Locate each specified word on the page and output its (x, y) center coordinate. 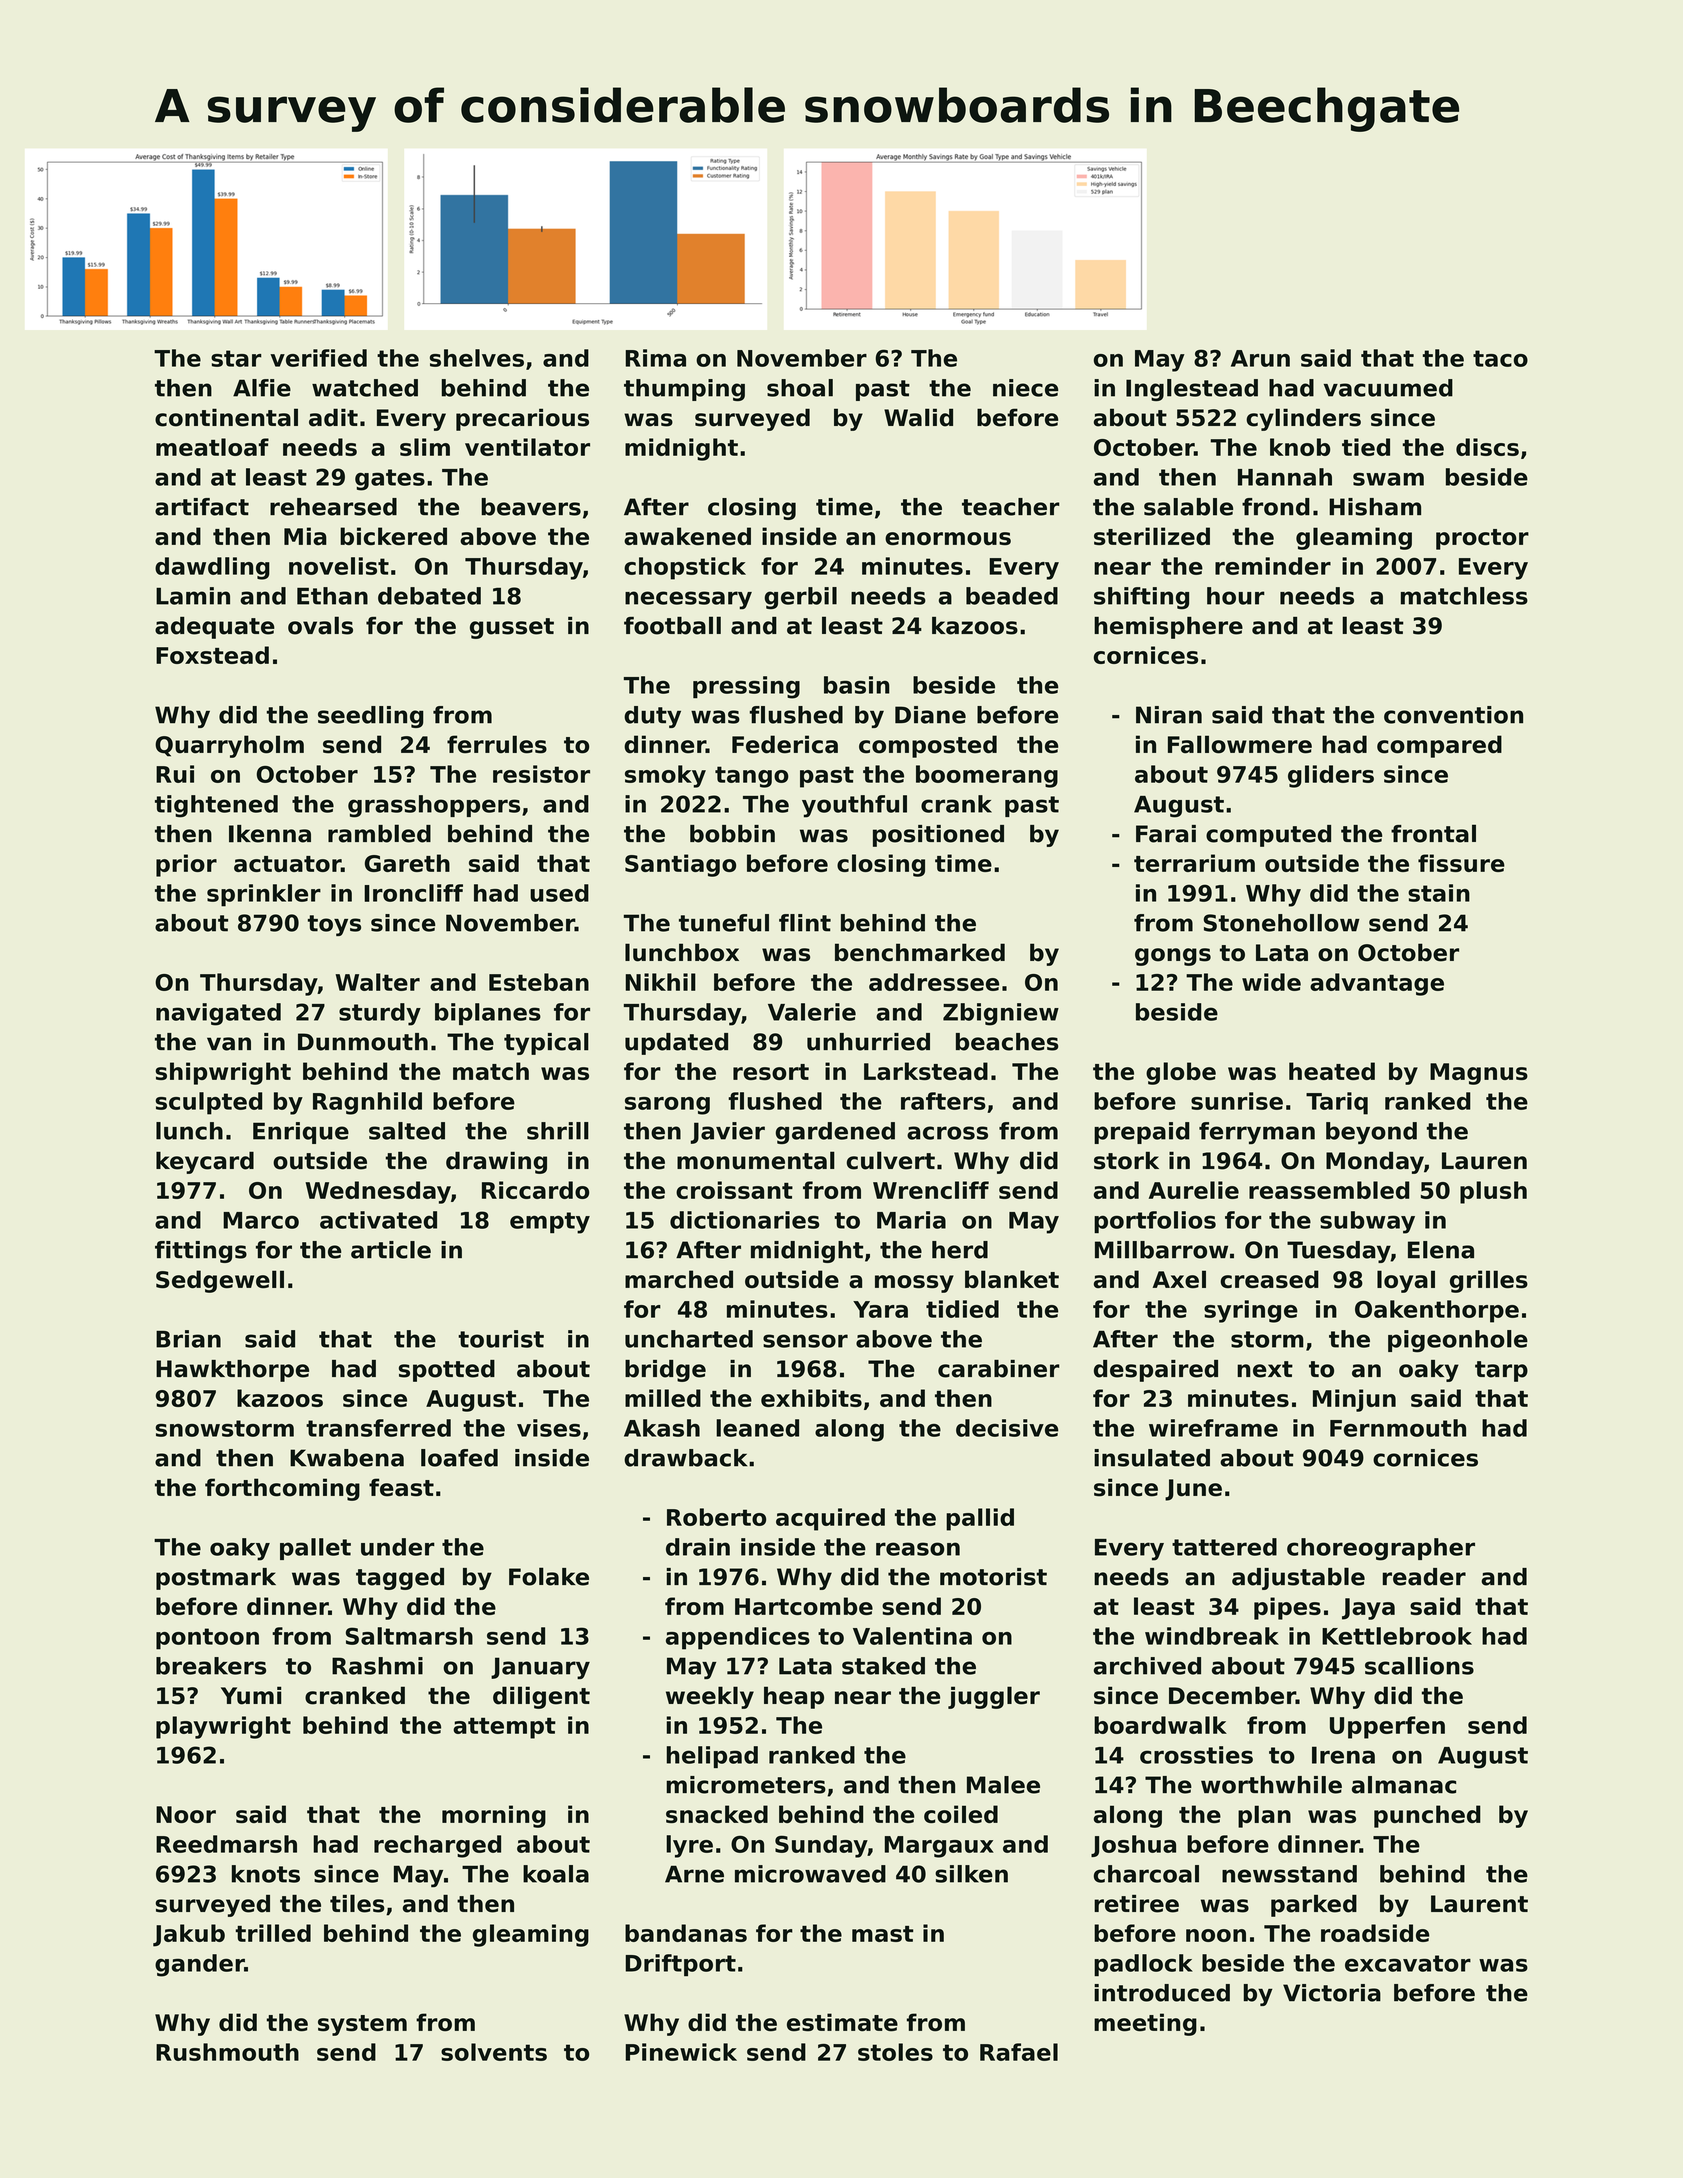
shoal (800, 388)
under (398, 1547)
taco (1500, 358)
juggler (994, 1697)
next (1265, 1369)
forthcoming (282, 1489)
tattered (1224, 1547)
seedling (371, 717)
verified (318, 358)
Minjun (1354, 1400)
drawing (496, 1163)
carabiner (999, 1369)
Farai (1166, 834)
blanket (1012, 1279)
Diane (930, 715)
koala (556, 1874)
